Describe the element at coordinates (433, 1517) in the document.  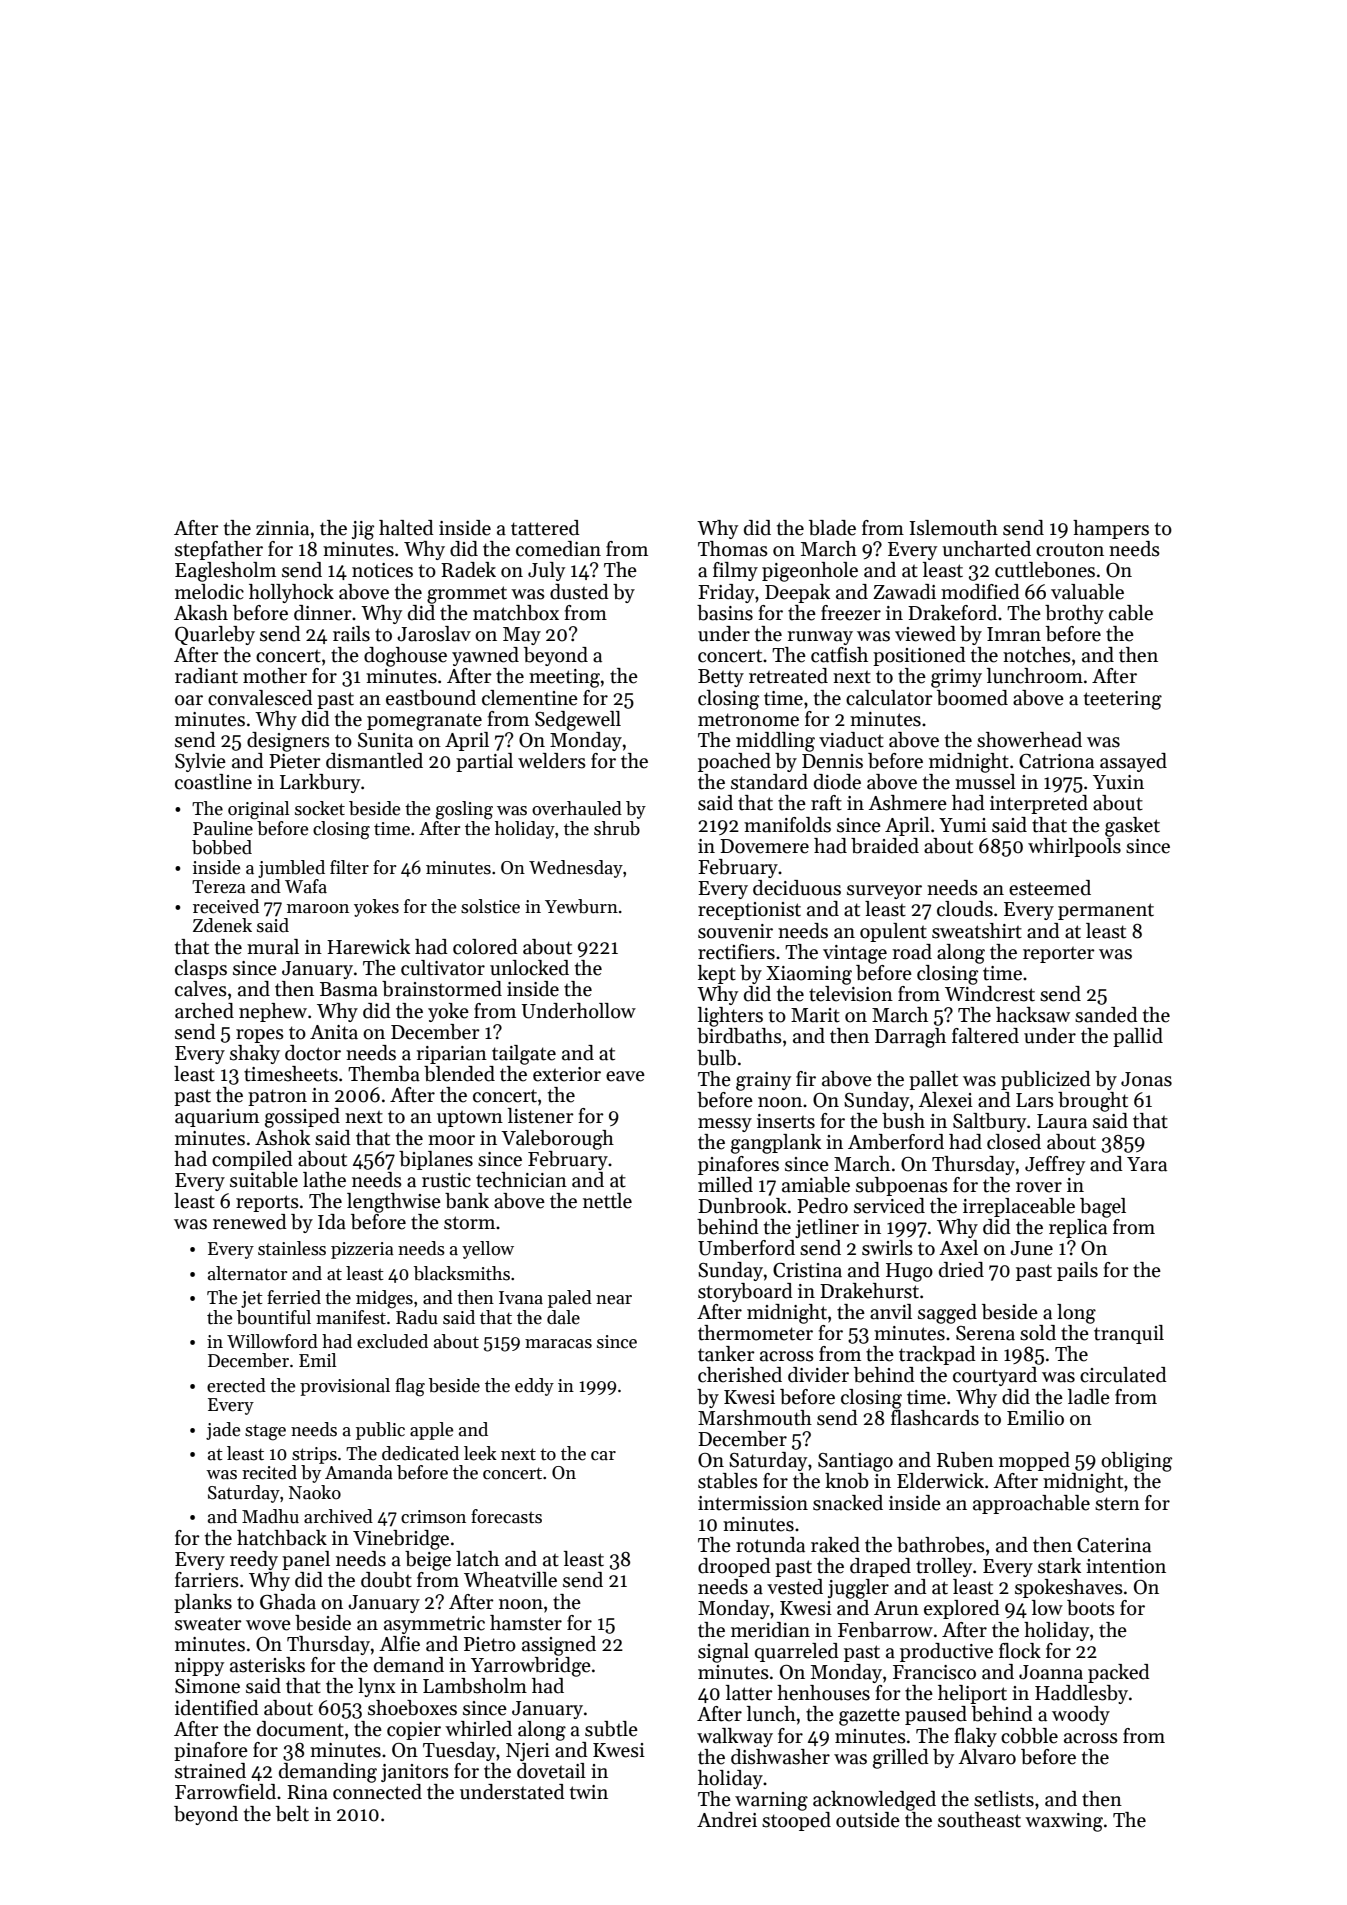
I see `crimson` at that location.
